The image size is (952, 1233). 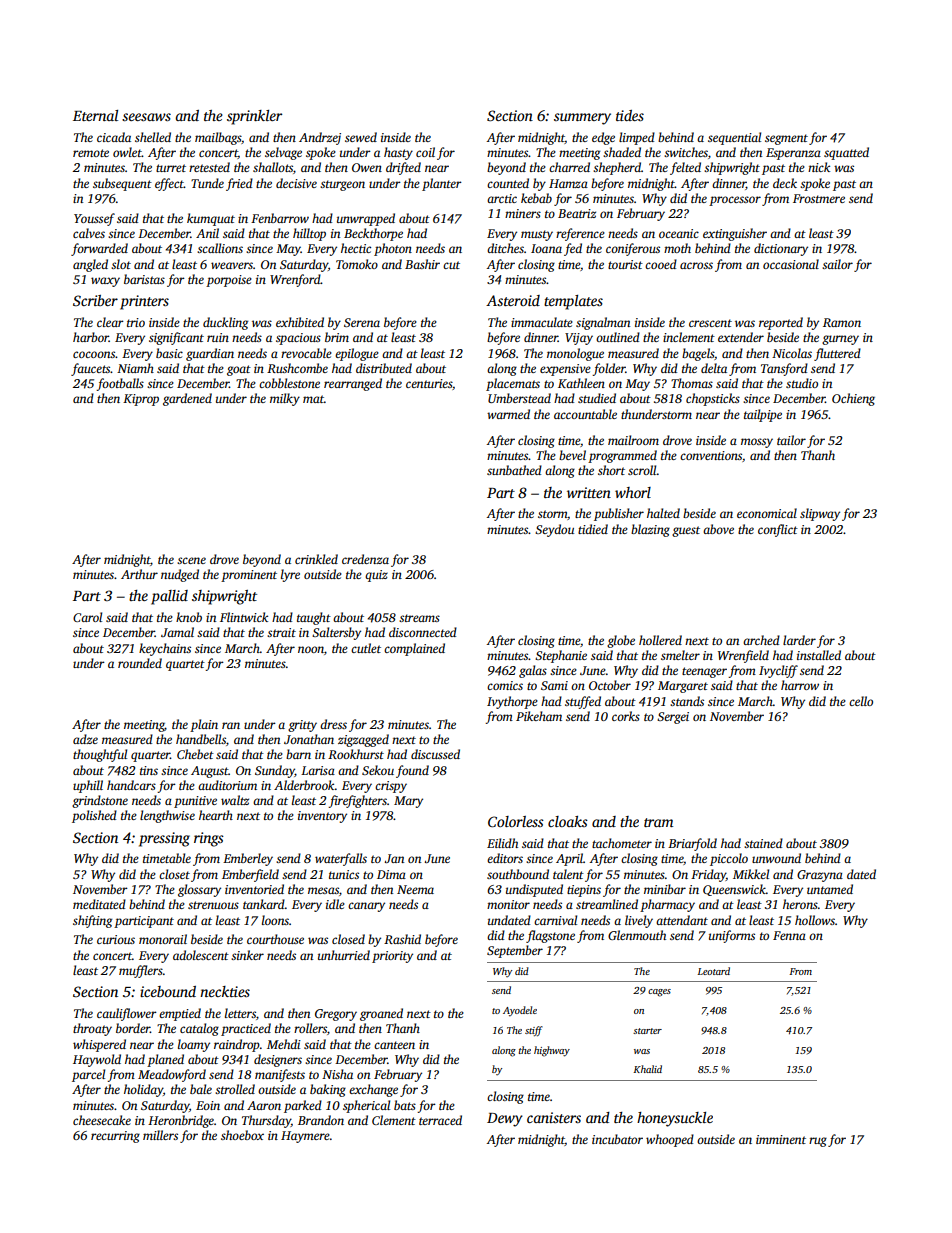 I want to click on letters, so click(x=240, y=1013).
